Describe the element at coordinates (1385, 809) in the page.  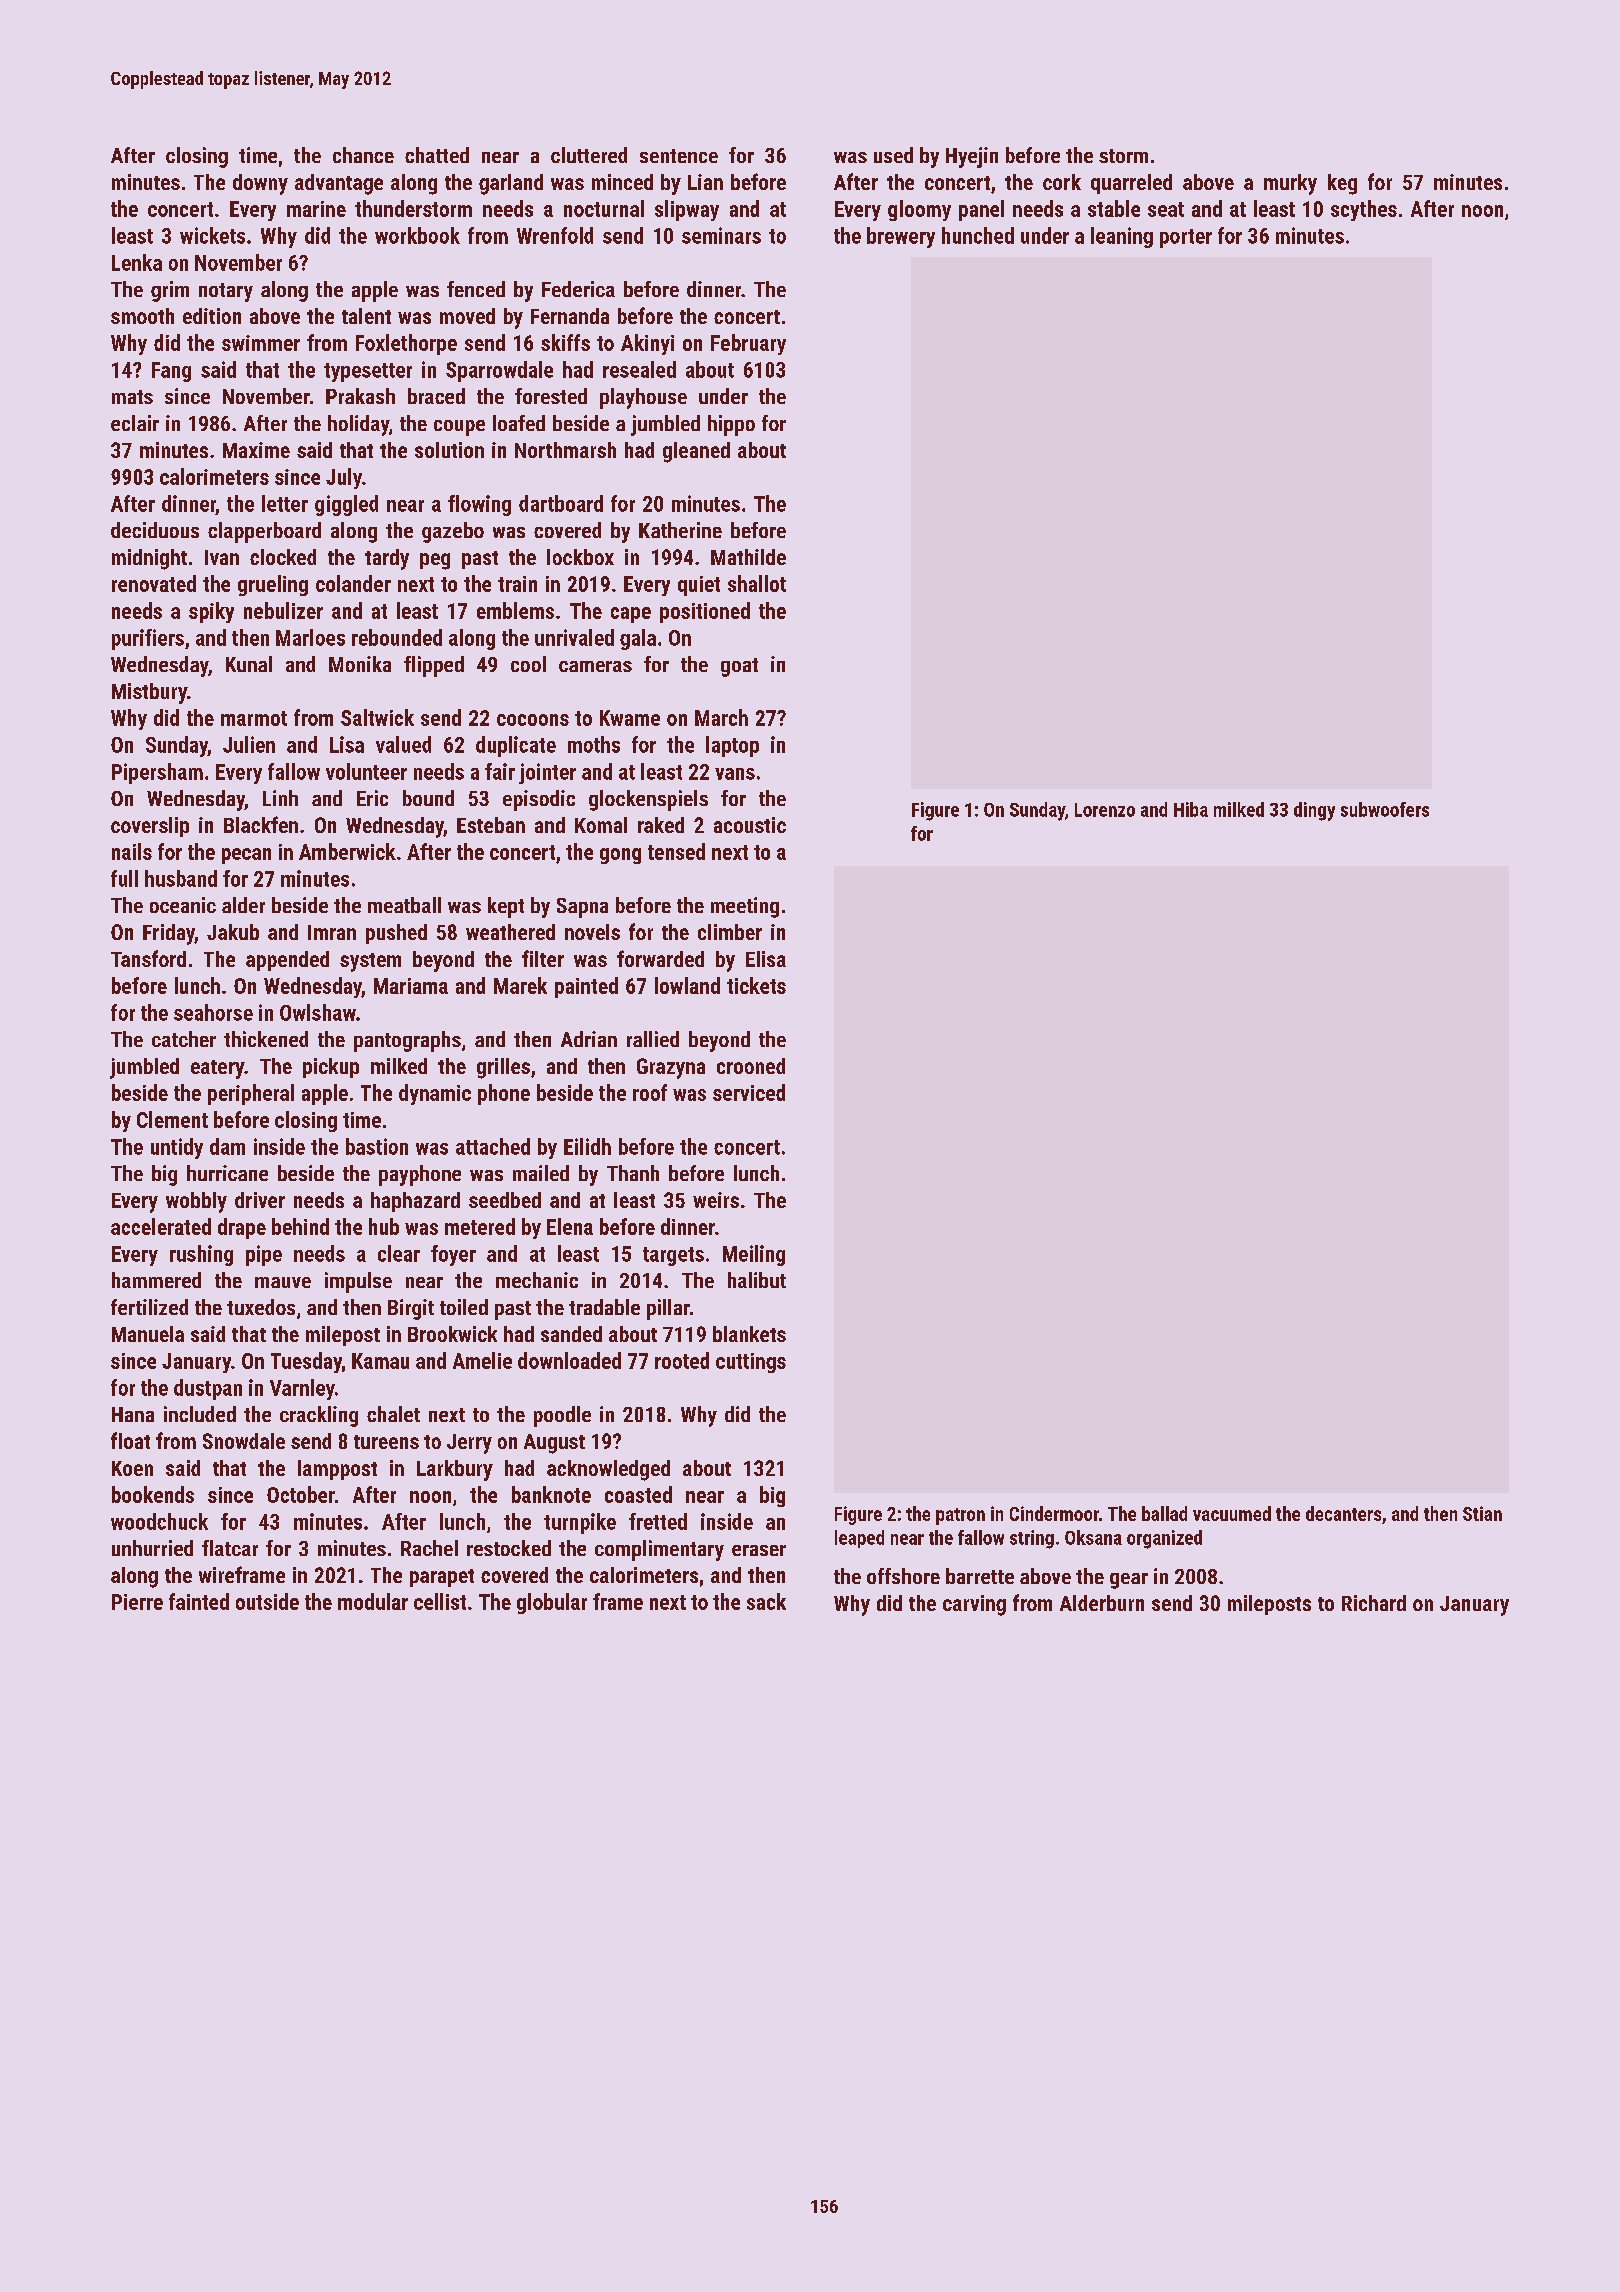
I see `subwoofers` at that location.
